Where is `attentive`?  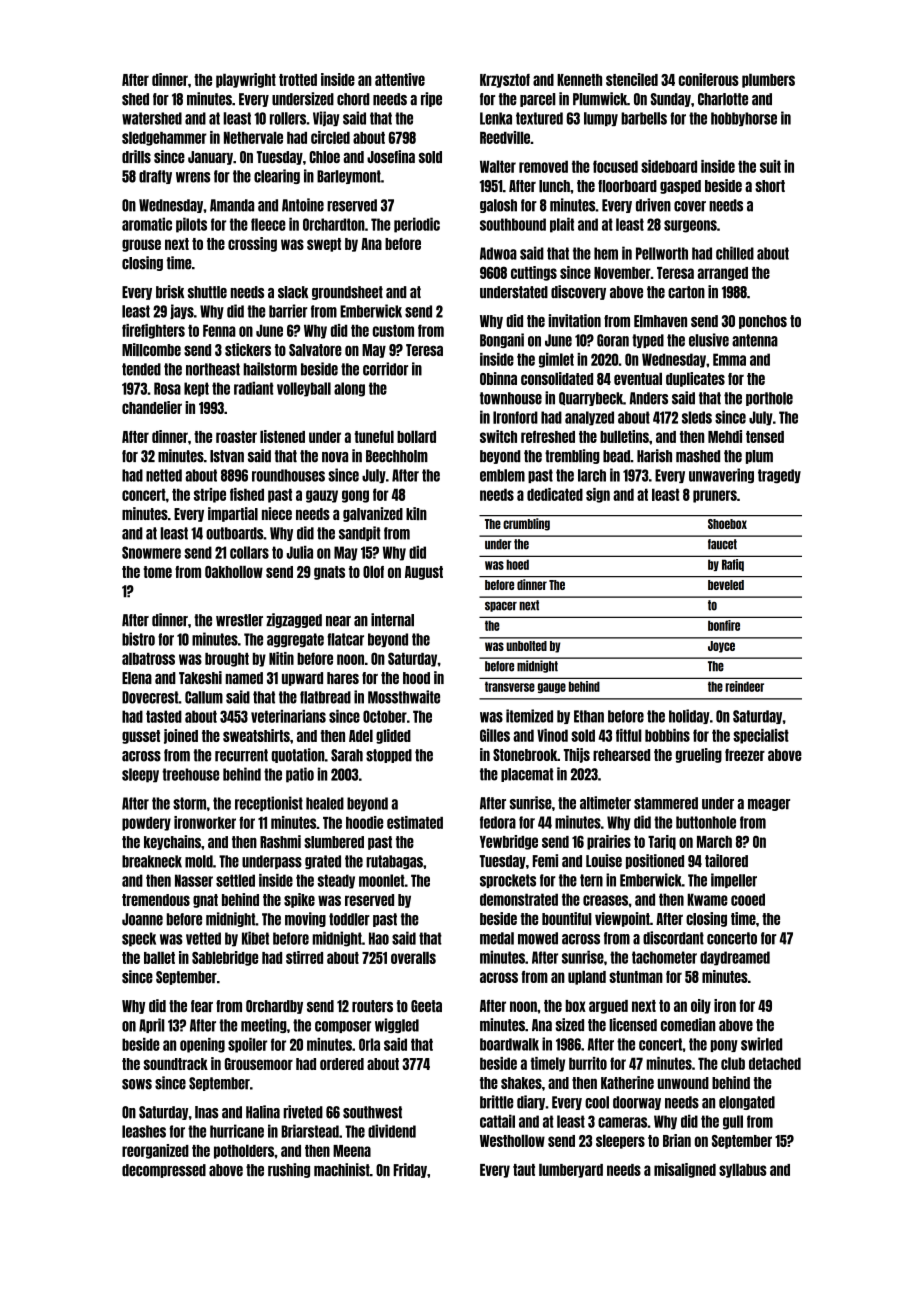 attentive is located at coordinates (400, 79).
